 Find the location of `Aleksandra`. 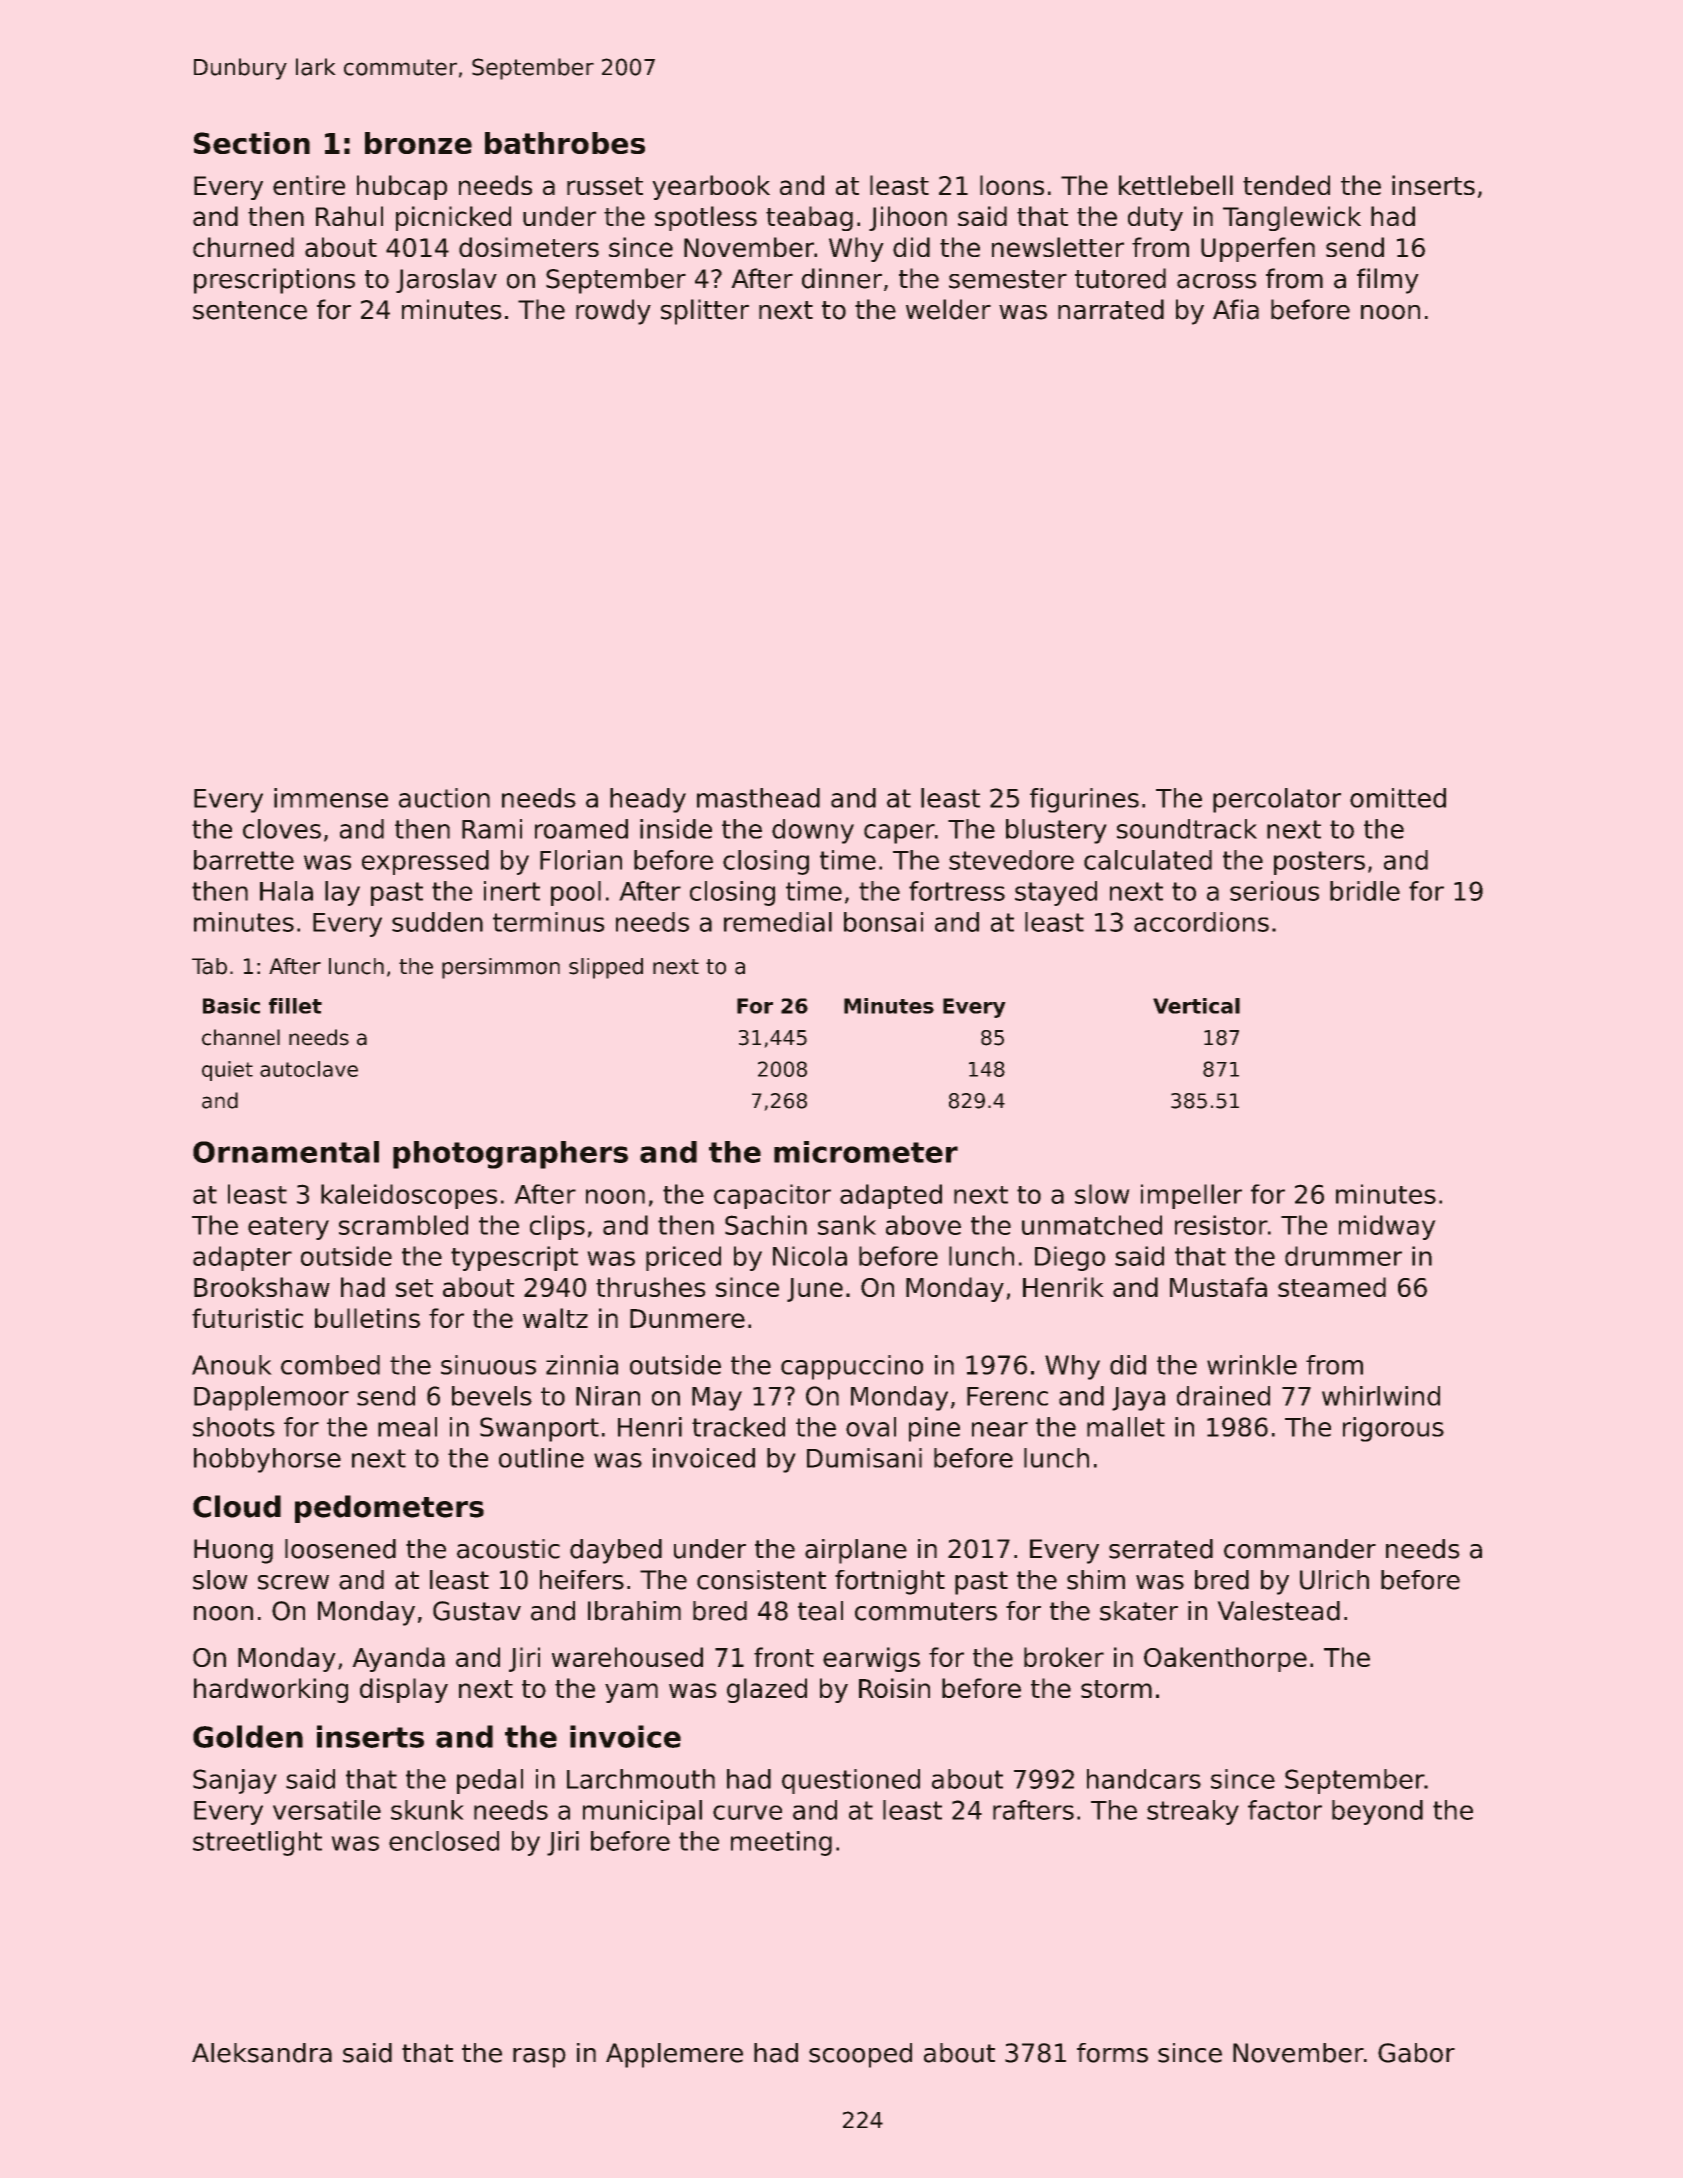

Aleksandra is located at coordinates (262, 2053).
